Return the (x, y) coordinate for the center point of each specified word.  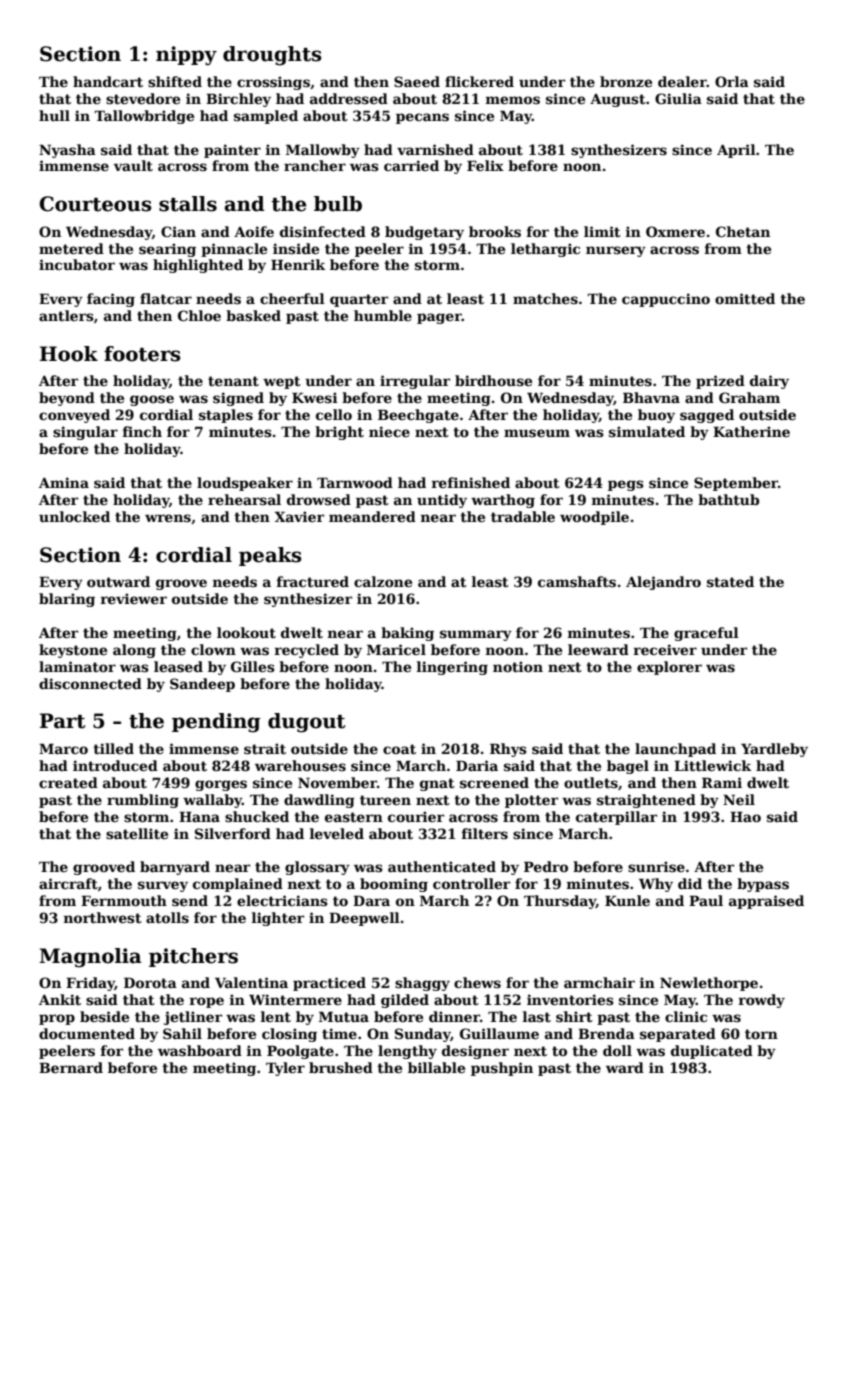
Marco (63, 749)
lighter (278, 919)
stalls (188, 204)
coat (399, 749)
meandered (372, 516)
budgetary (424, 233)
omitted (745, 298)
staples (226, 416)
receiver (665, 649)
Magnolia (90, 958)
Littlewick (712, 765)
